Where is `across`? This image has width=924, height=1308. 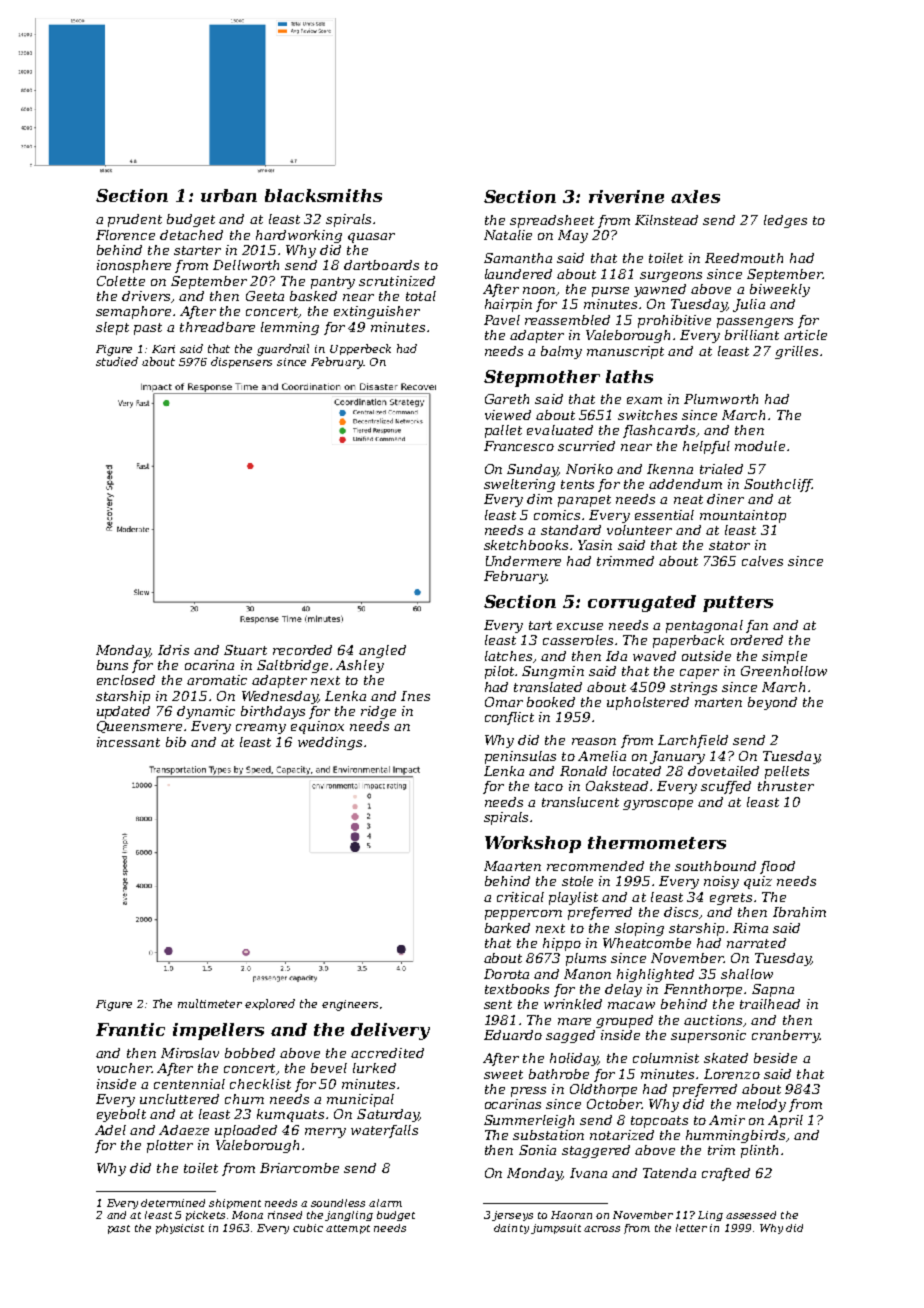 across is located at coordinates (602, 1229).
